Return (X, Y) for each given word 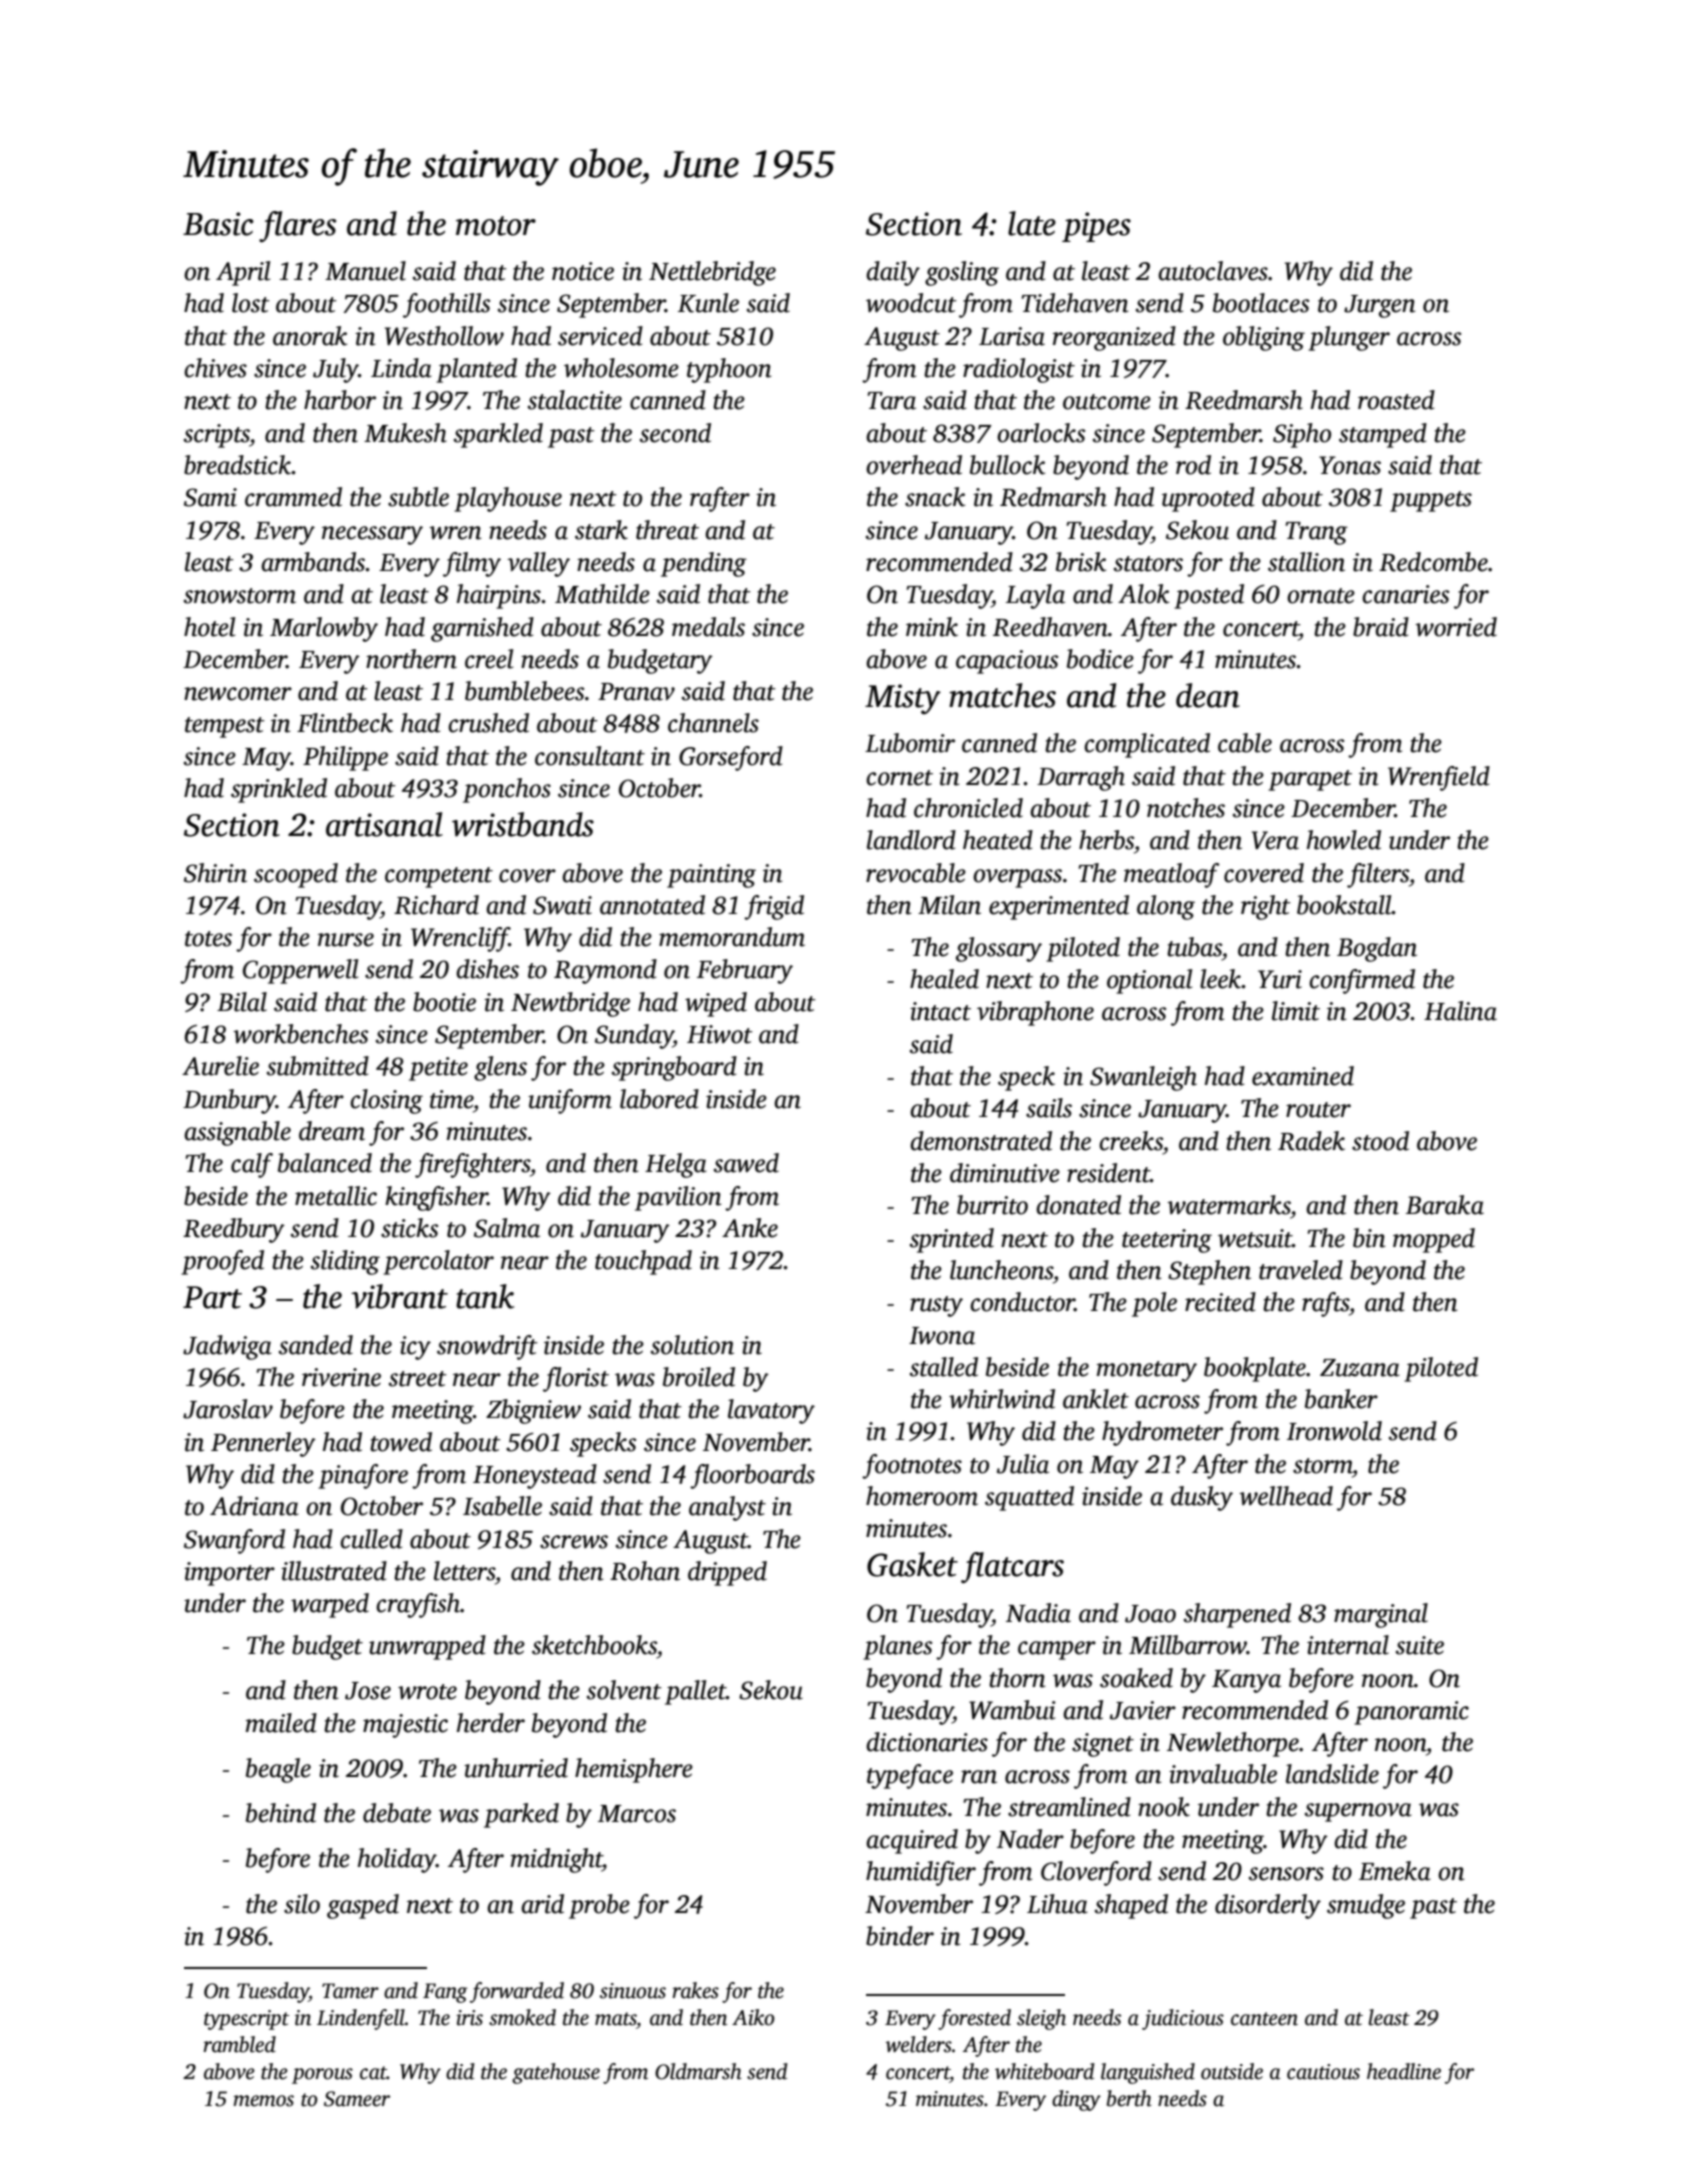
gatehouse (556, 2073)
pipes (1096, 227)
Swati (562, 905)
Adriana (254, 1506)
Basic (218, 224)
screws (574, 1542)
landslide (1332, 1774)
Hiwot (720, 1034)
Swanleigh (1143, 1078)
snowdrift (487, 1347)
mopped (1434, 1240)
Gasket (912, 1564)
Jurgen (1380, 306)
